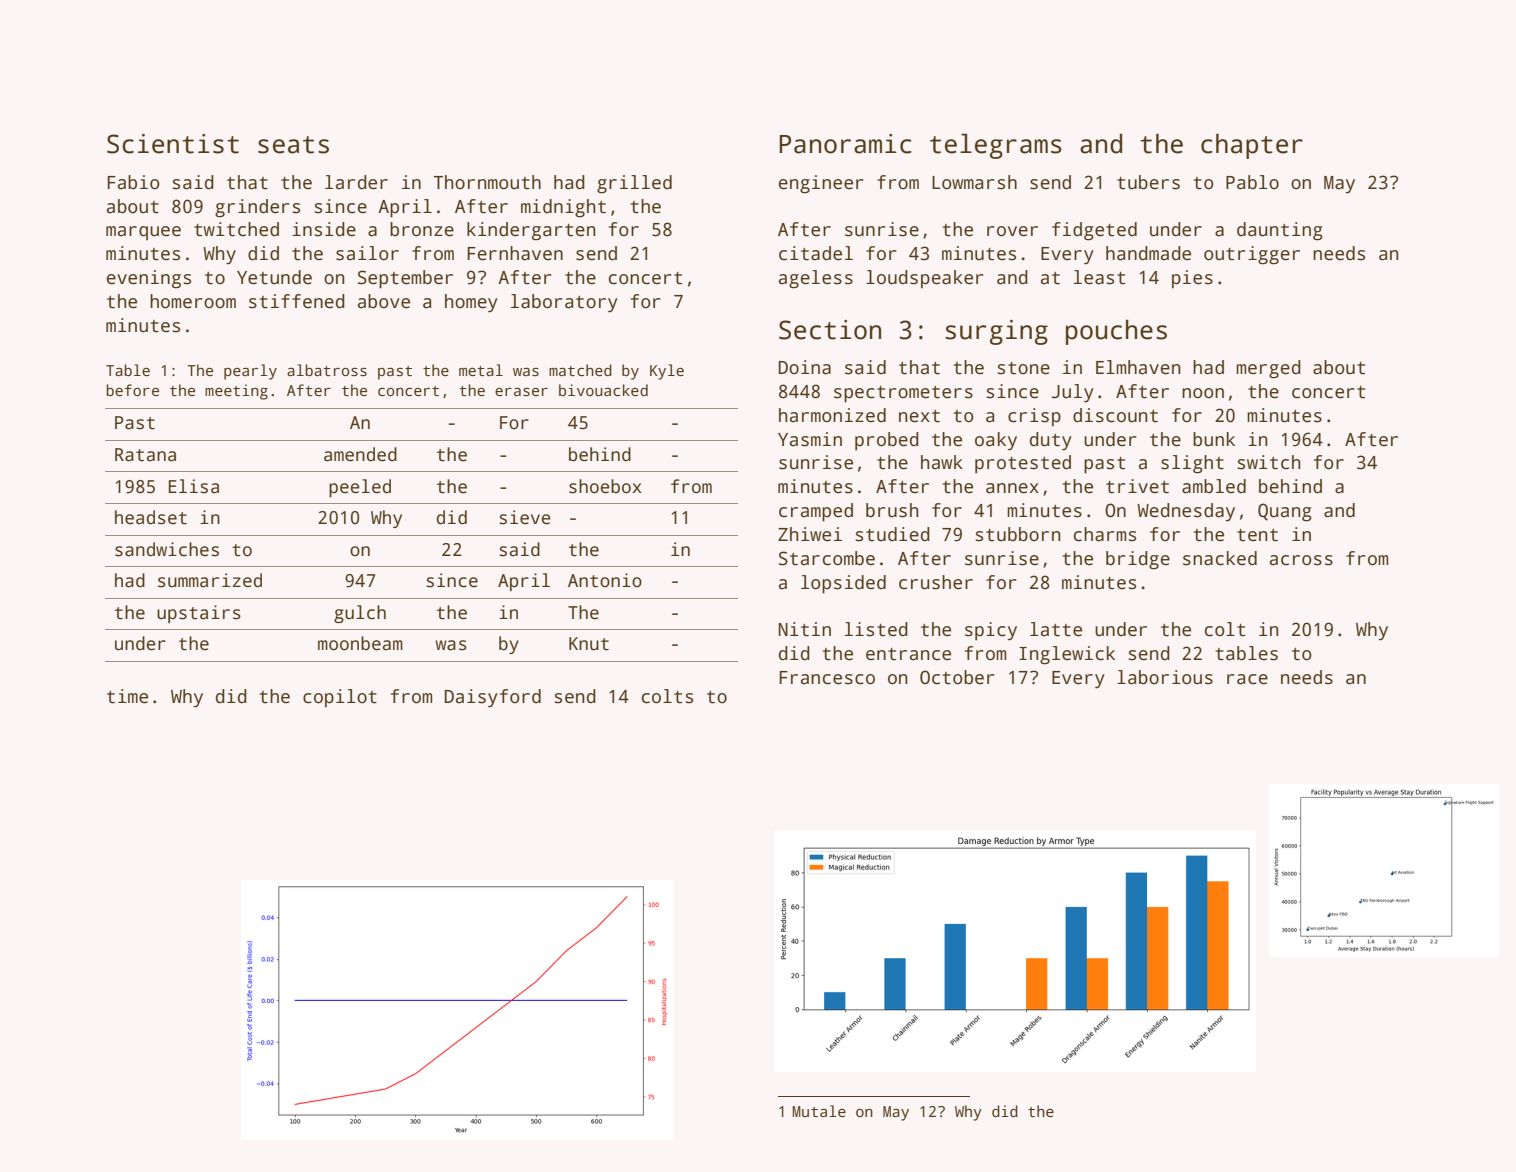 Image resolution: width=1516 pixels, height=1172 pixels. Describe the element at coordinates (1247, 679) in the document. I see `race` at that location.
